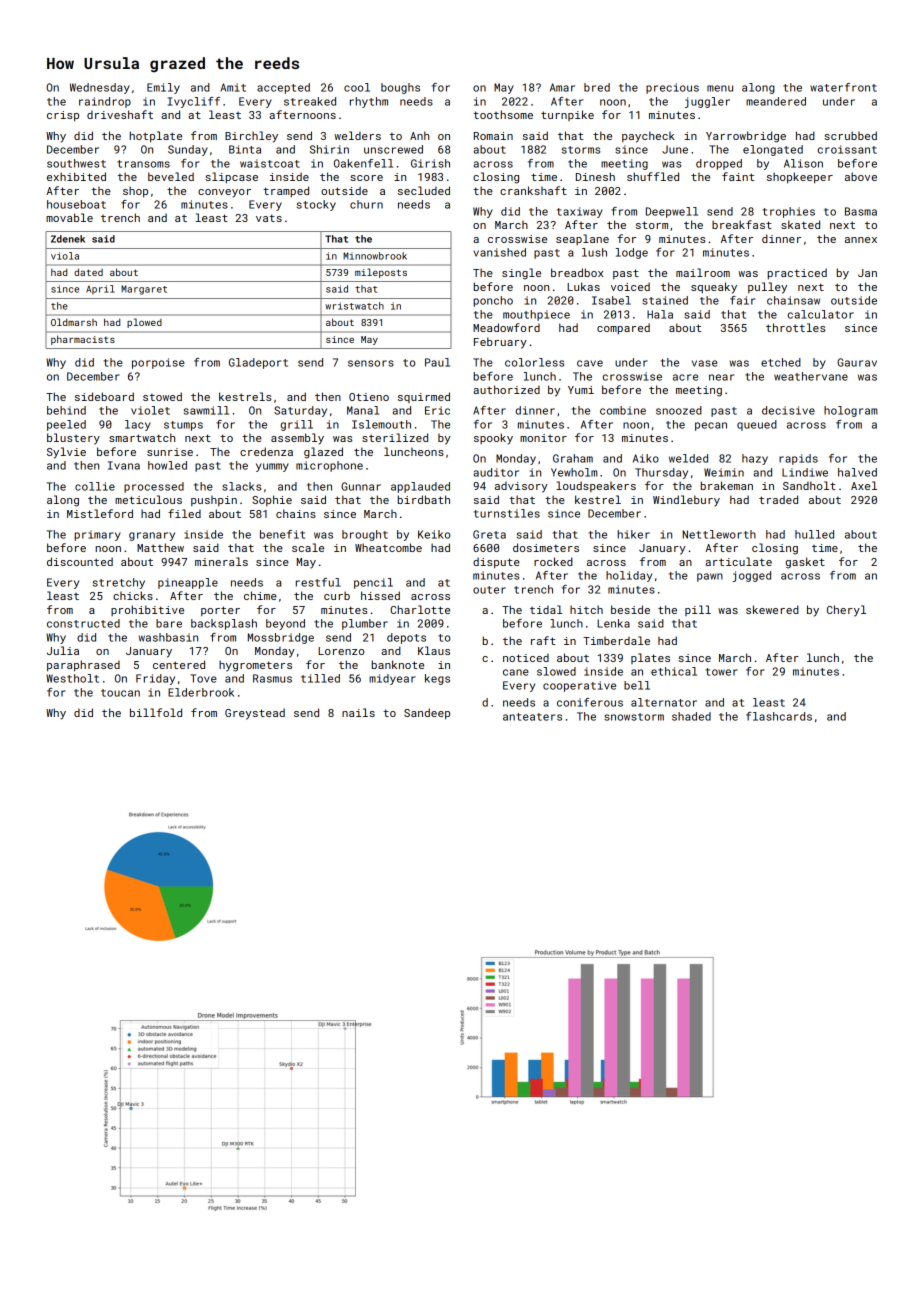  I want to click on poncho, so click(493, 301).
